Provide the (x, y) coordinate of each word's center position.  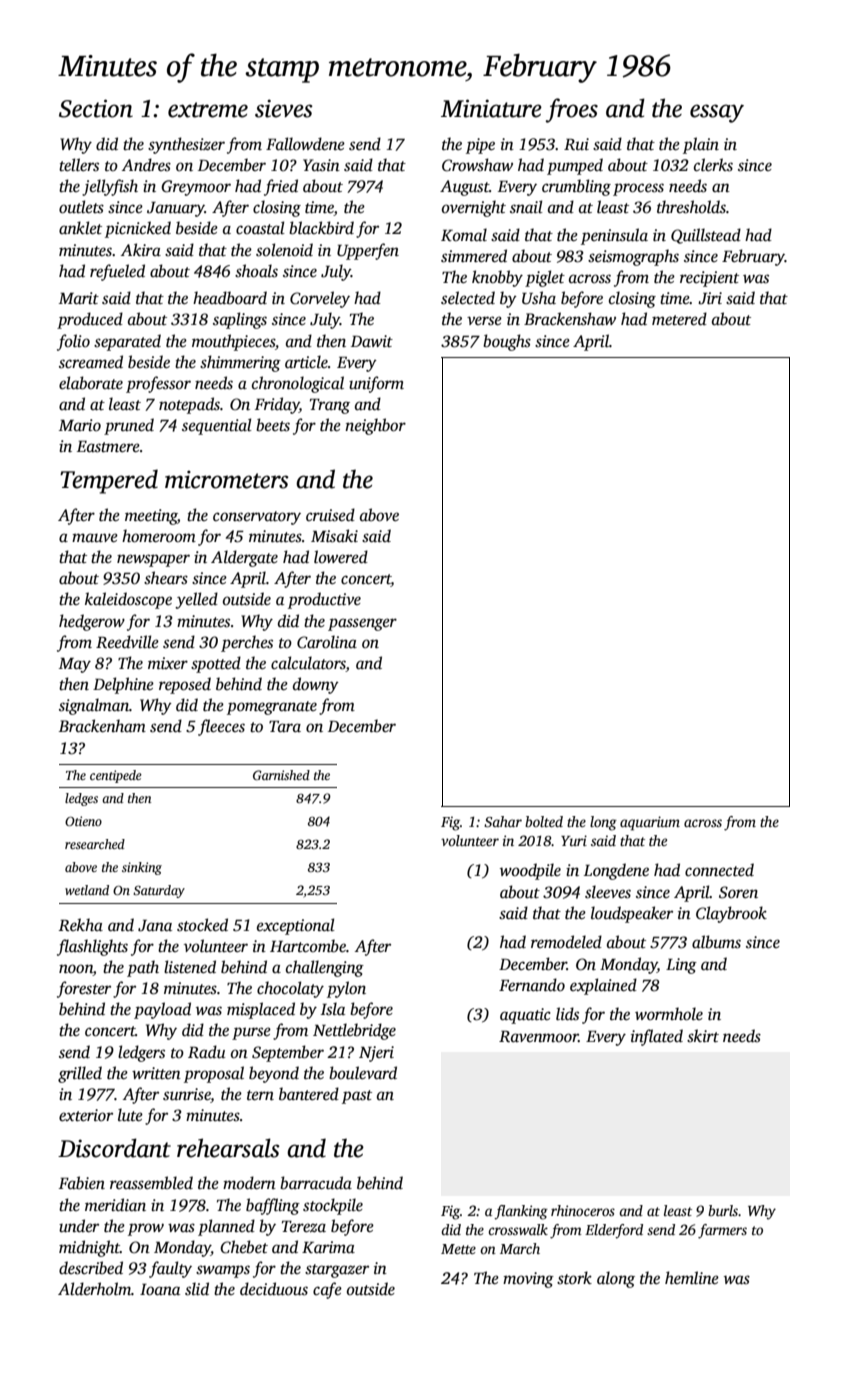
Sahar (503, 821)
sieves (284, 108)
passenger (362, 624)
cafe (327, 1290)
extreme (208, 110)
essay (717, 113)
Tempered (109, 481)
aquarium (650, 823)
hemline (692, 1278)
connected (719, 870)
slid (197, 1289)
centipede (116, 776)
